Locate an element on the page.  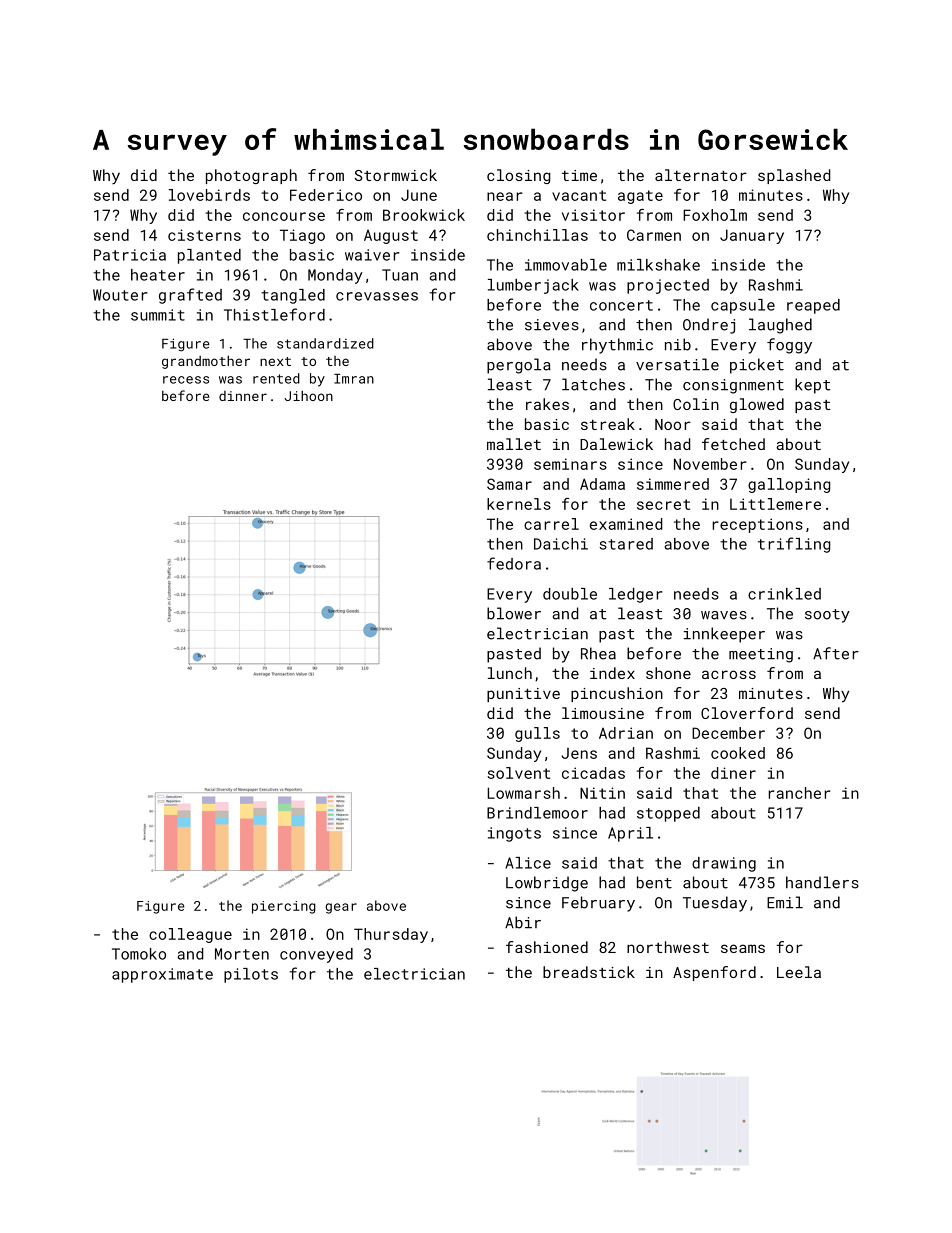
galloping is located at coordinates (789, 485).
